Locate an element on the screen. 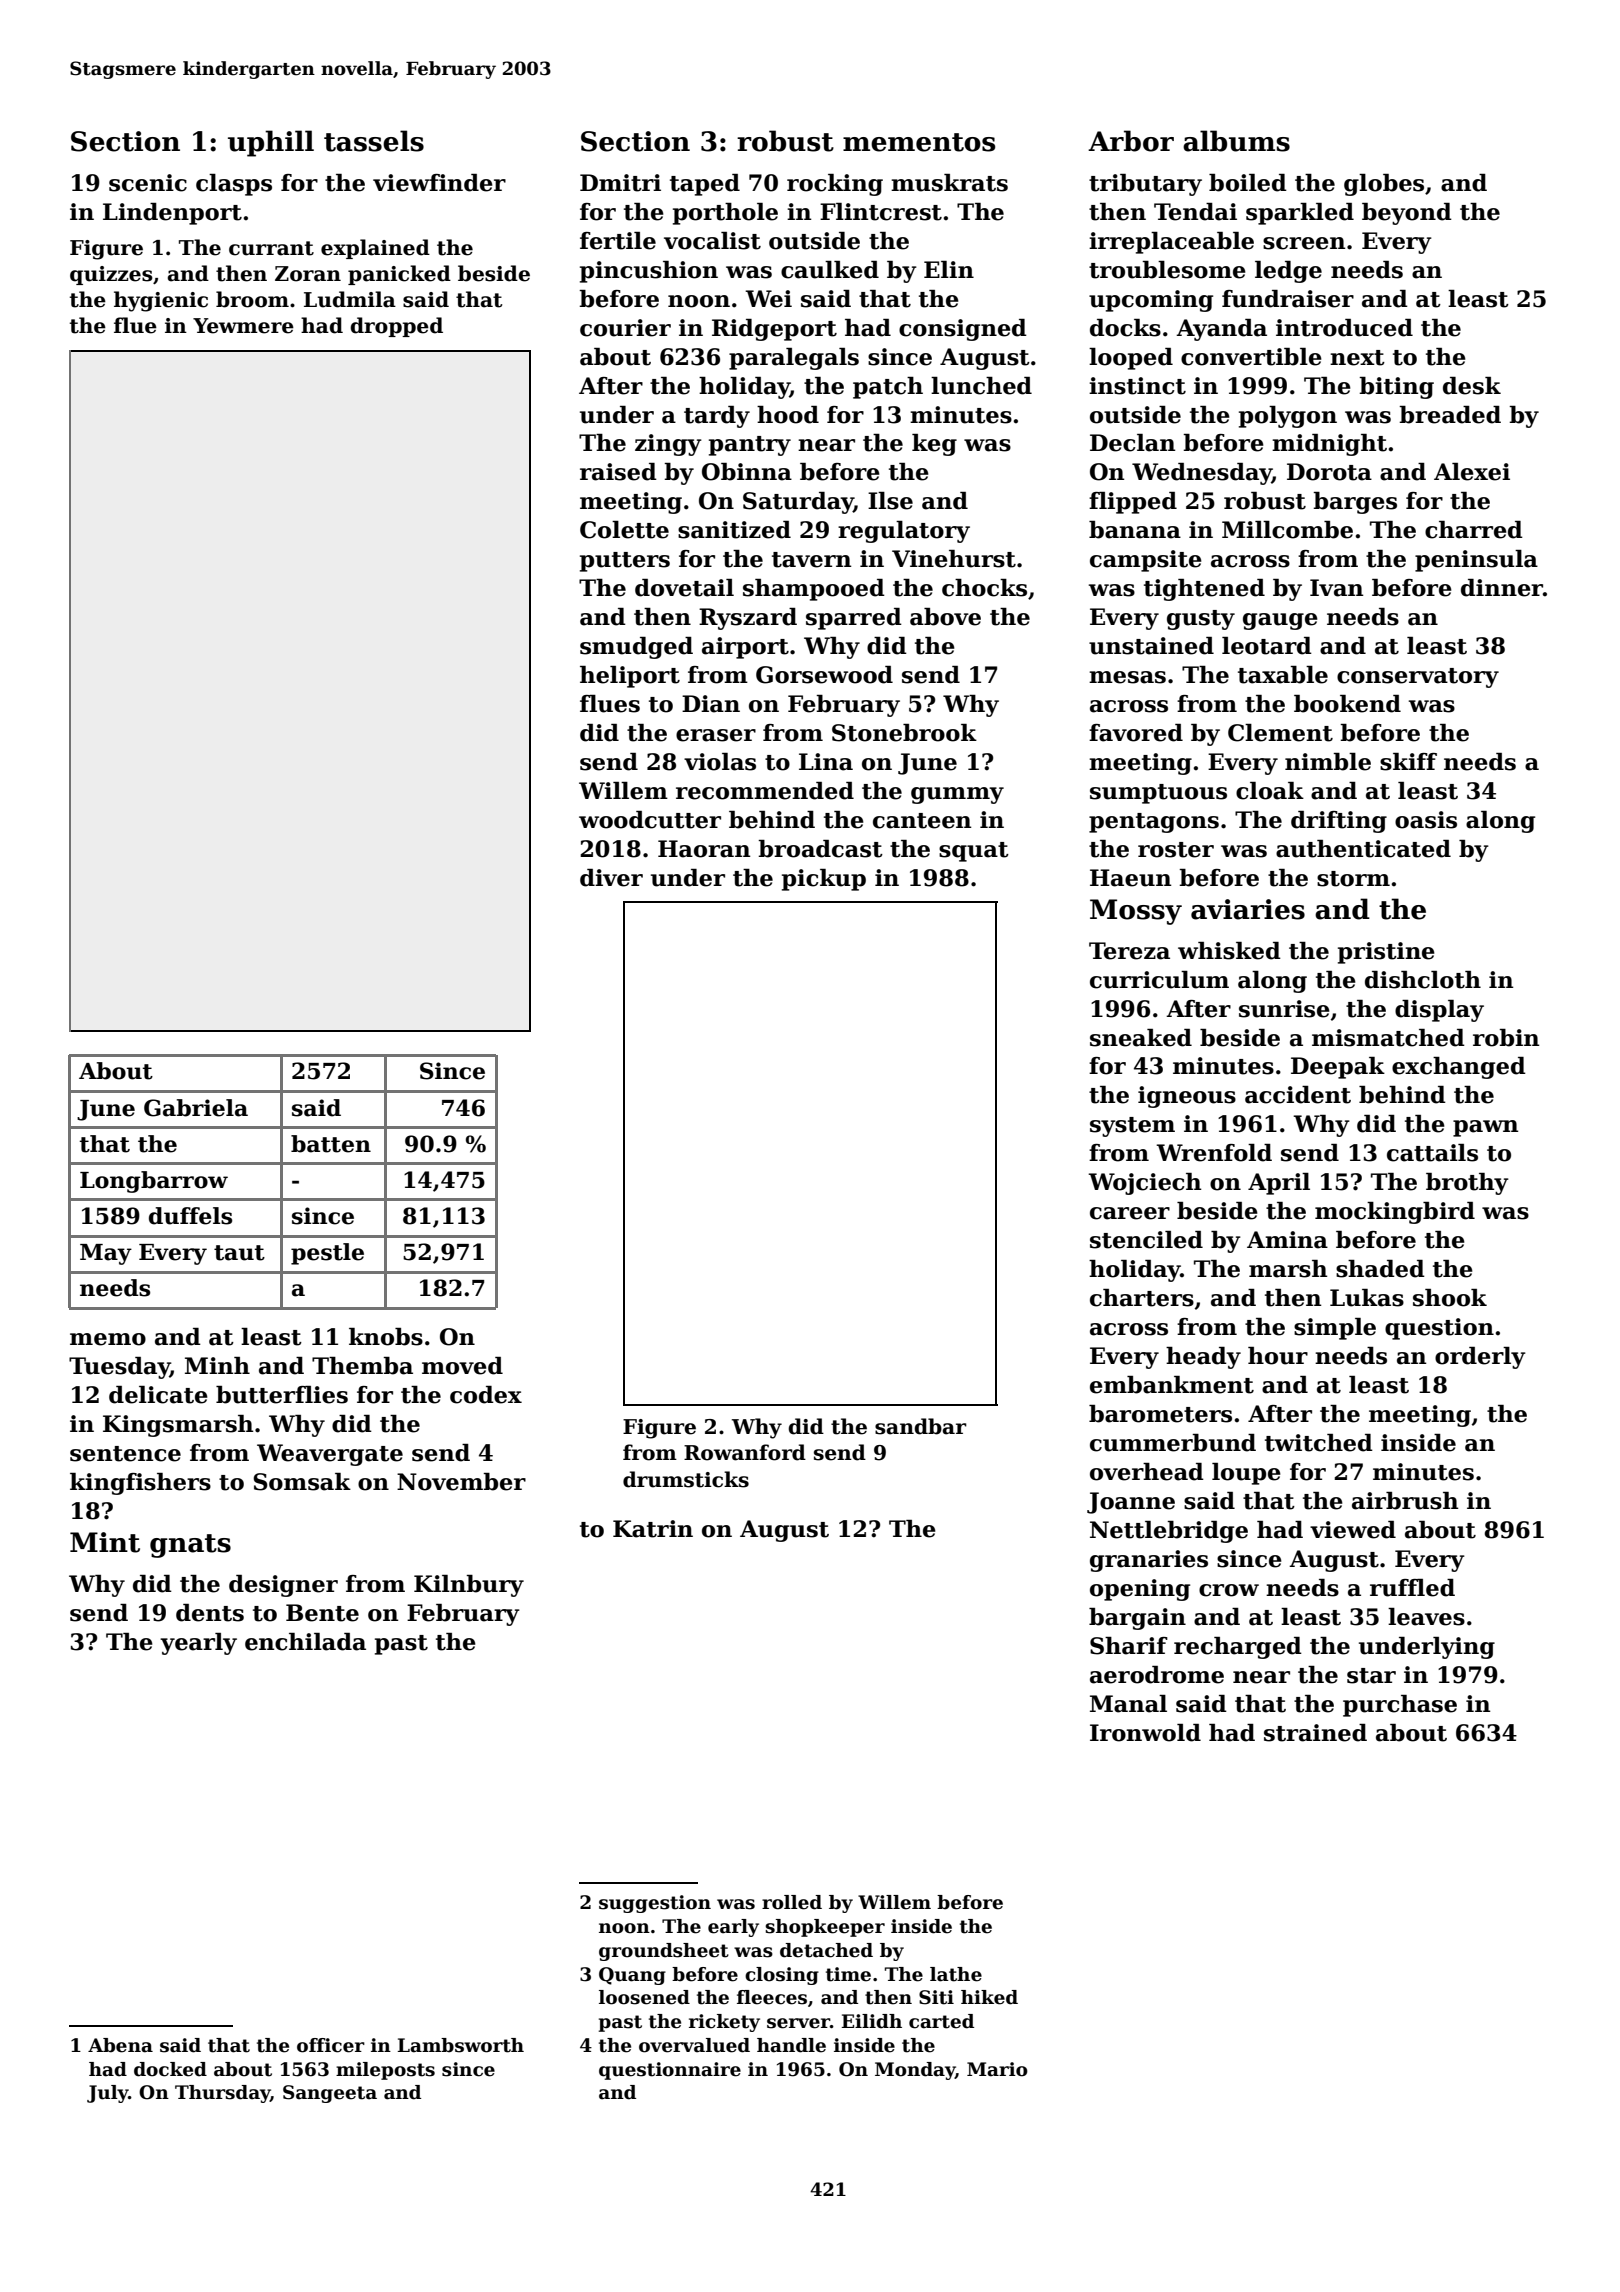 Image resolution: width=1620 pixels, height=2292 pixels. Abena is located at coordinates (120, 2045).
